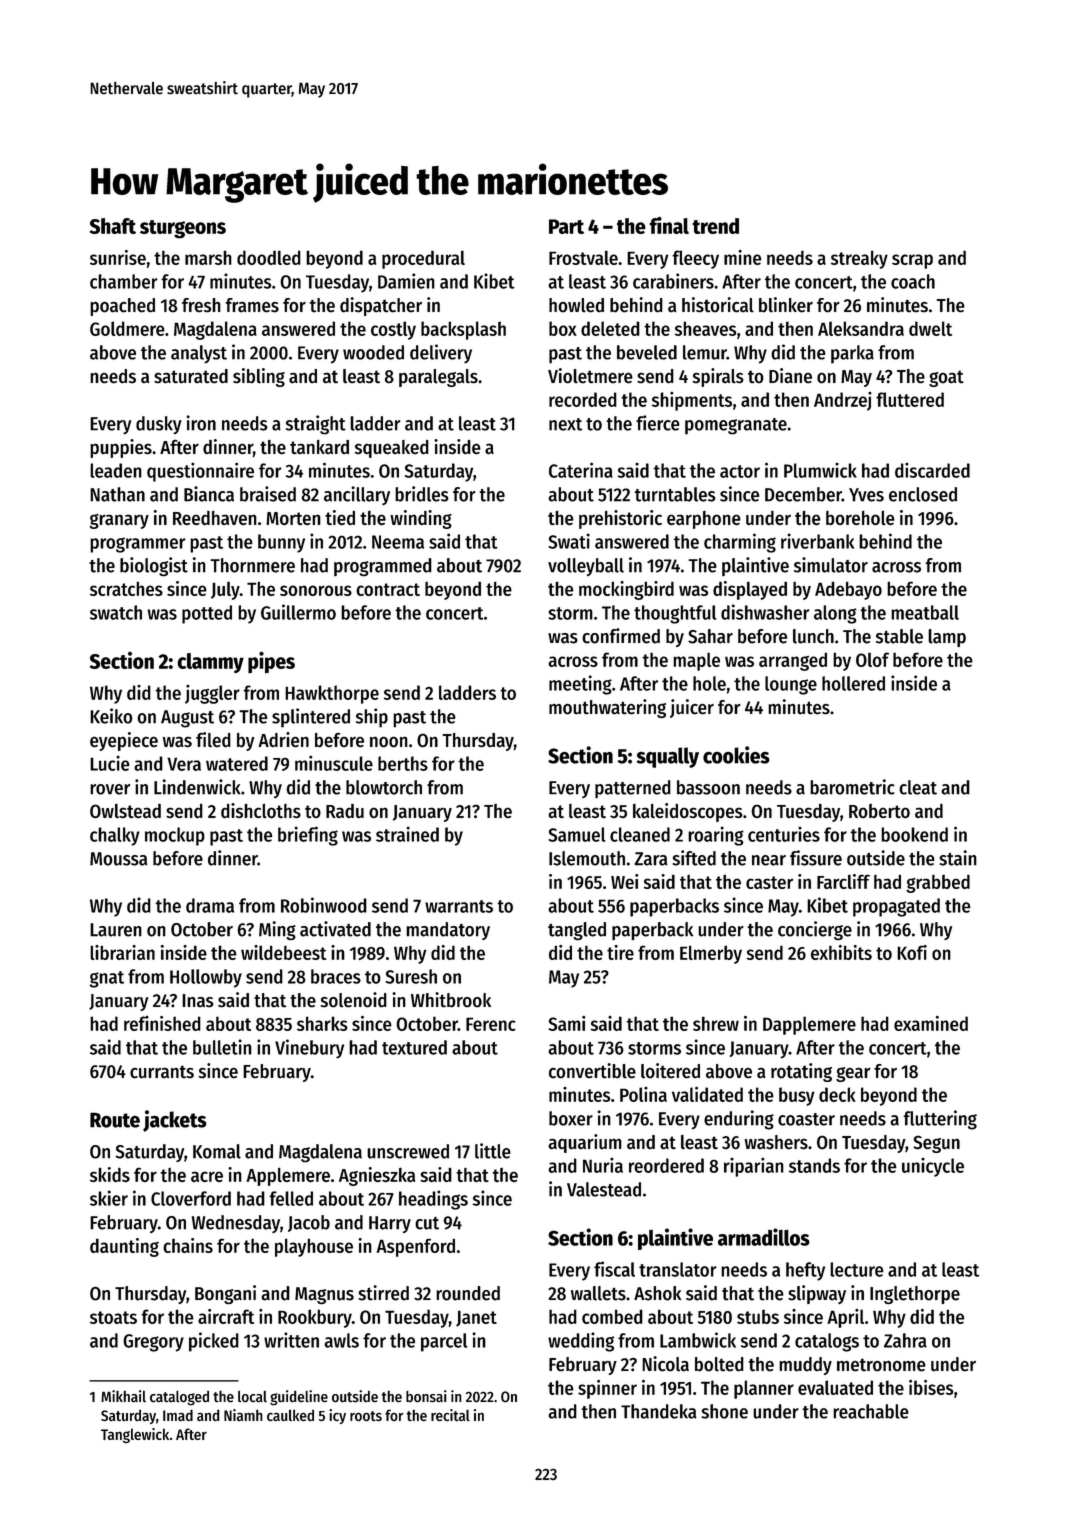  What do you see at coordinates (940, 1120) in the image?
I see `fluttering` at bounding box center [940, 1120].
